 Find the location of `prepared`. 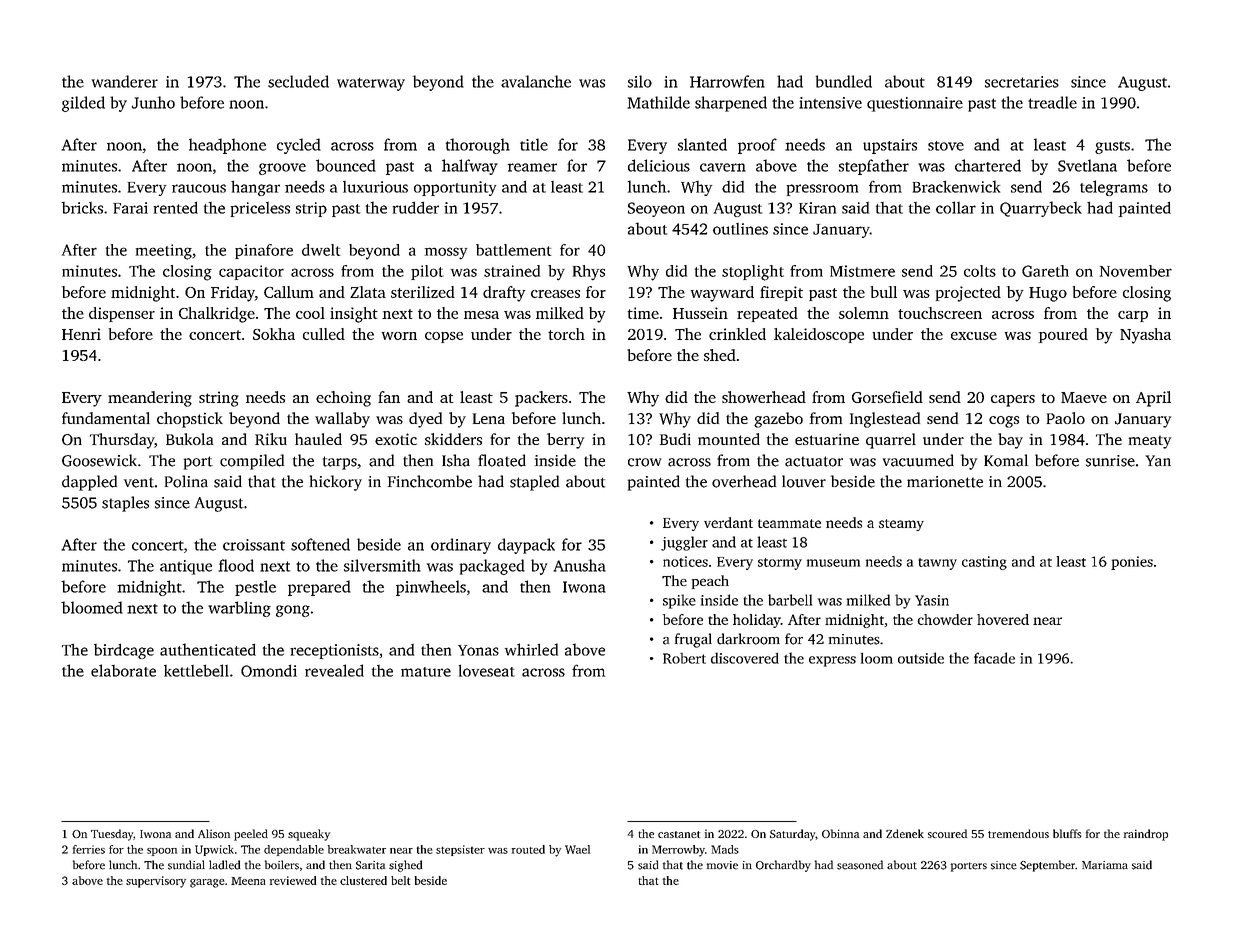

prepared is located at coordinates (319, 588).
